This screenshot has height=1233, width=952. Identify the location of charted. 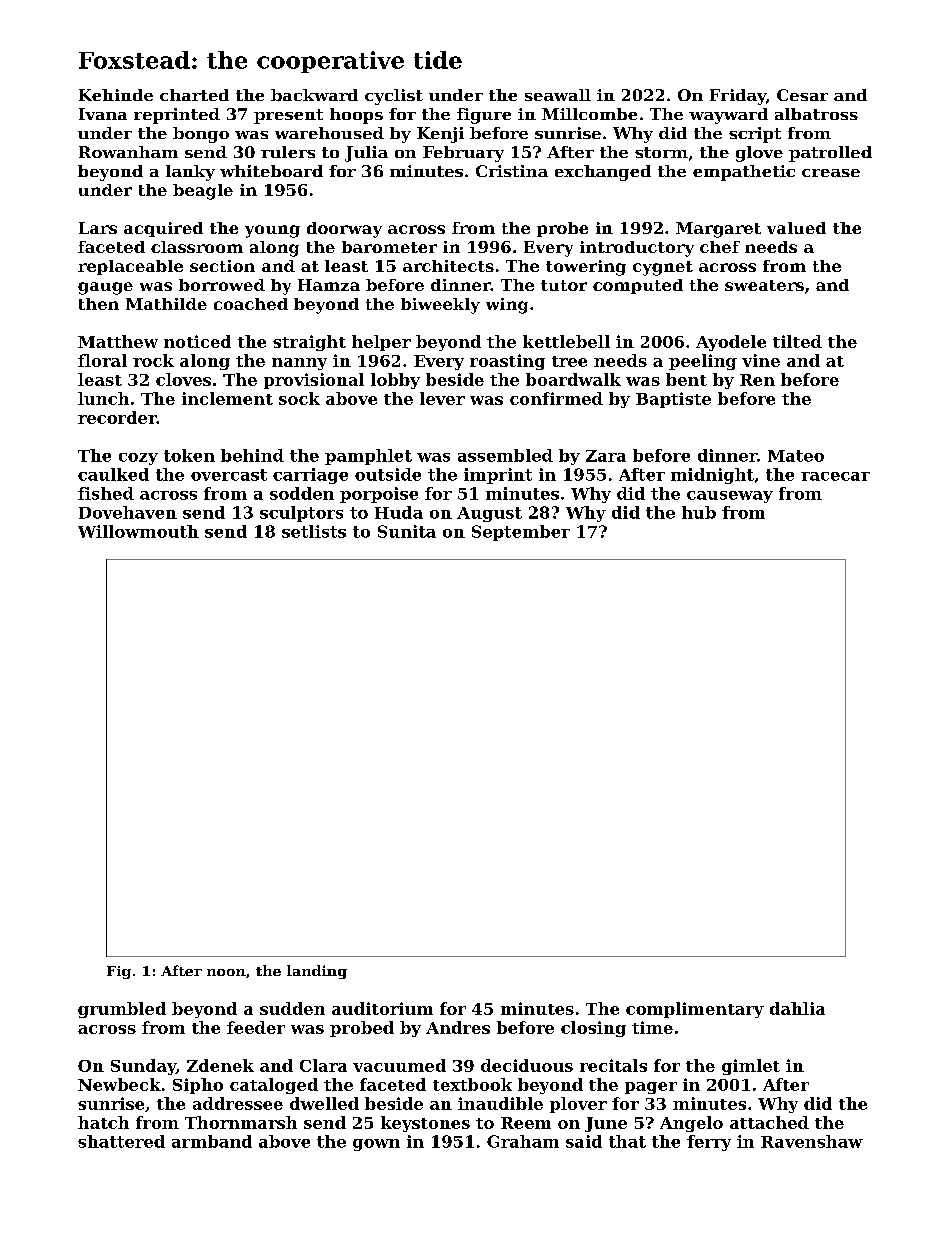
(194, 95).
